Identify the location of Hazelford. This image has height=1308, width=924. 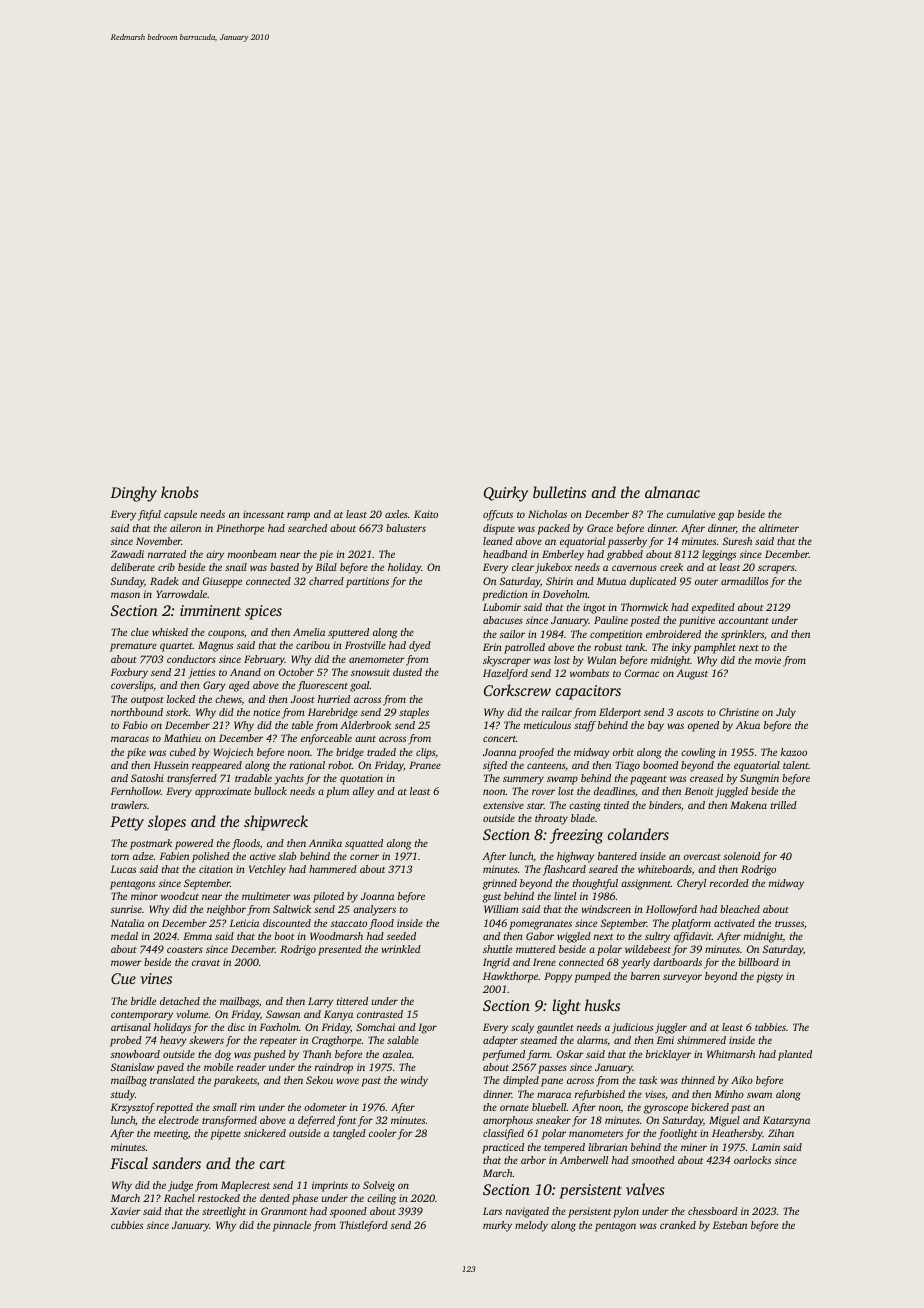
(505, 674).
